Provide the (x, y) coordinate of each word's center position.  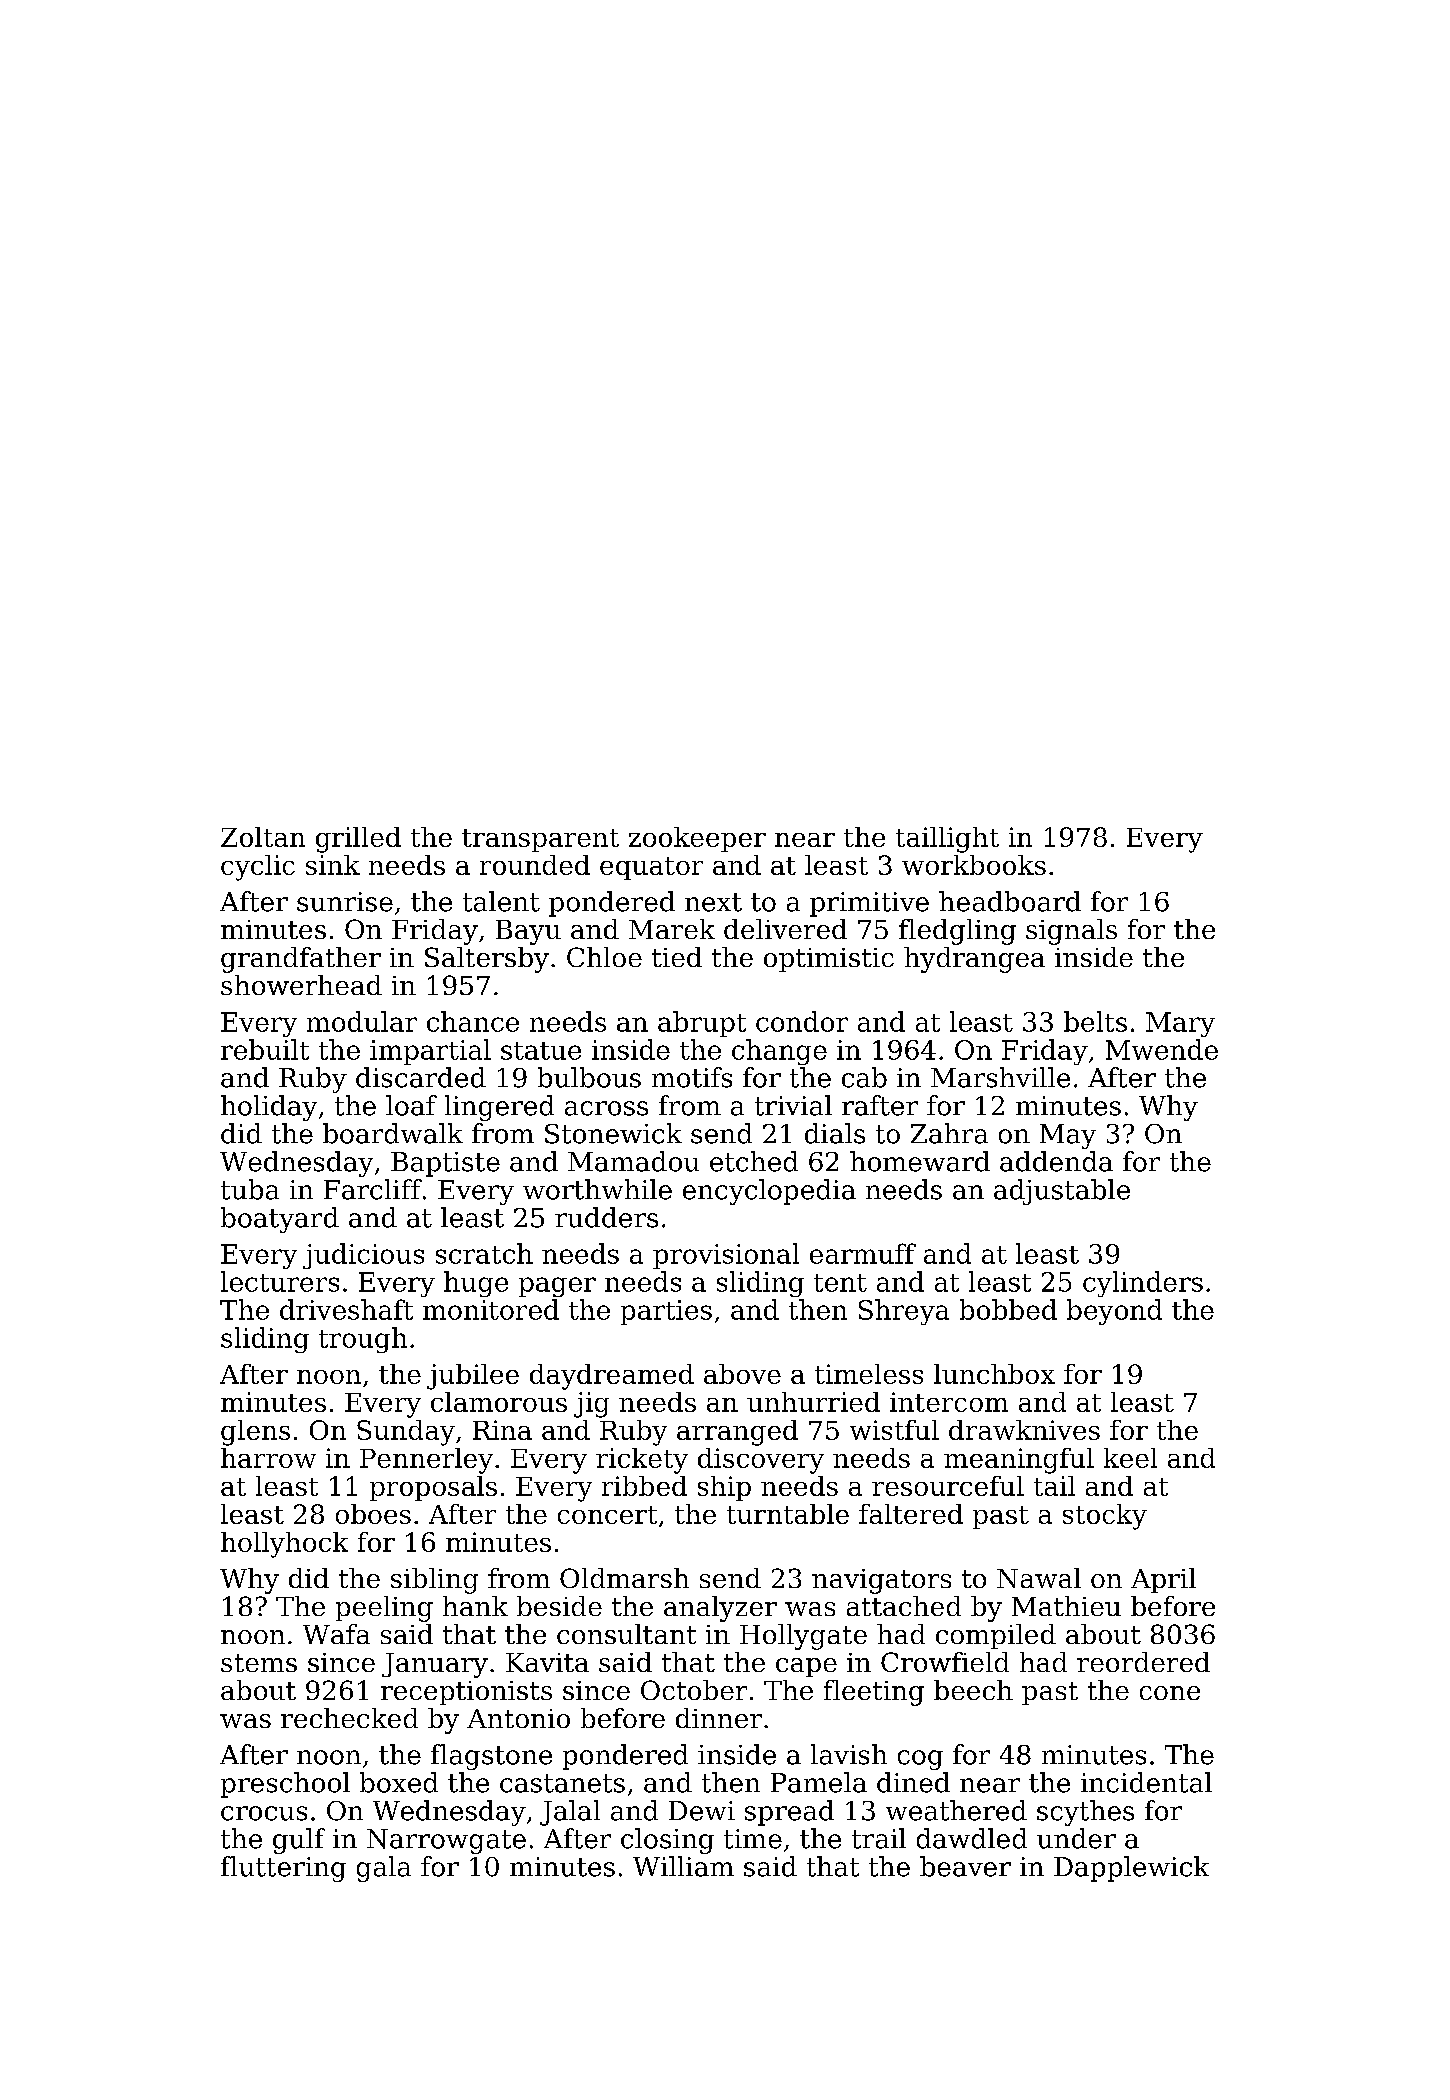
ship (724, 1488)
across (606, 1108)
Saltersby (487, 960)
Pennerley (426, 1461)
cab (864, 1077)
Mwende (1162, 1049)
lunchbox (994, 1374)
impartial (430, 1052)
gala (384, 1869)
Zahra (949, 1133)
